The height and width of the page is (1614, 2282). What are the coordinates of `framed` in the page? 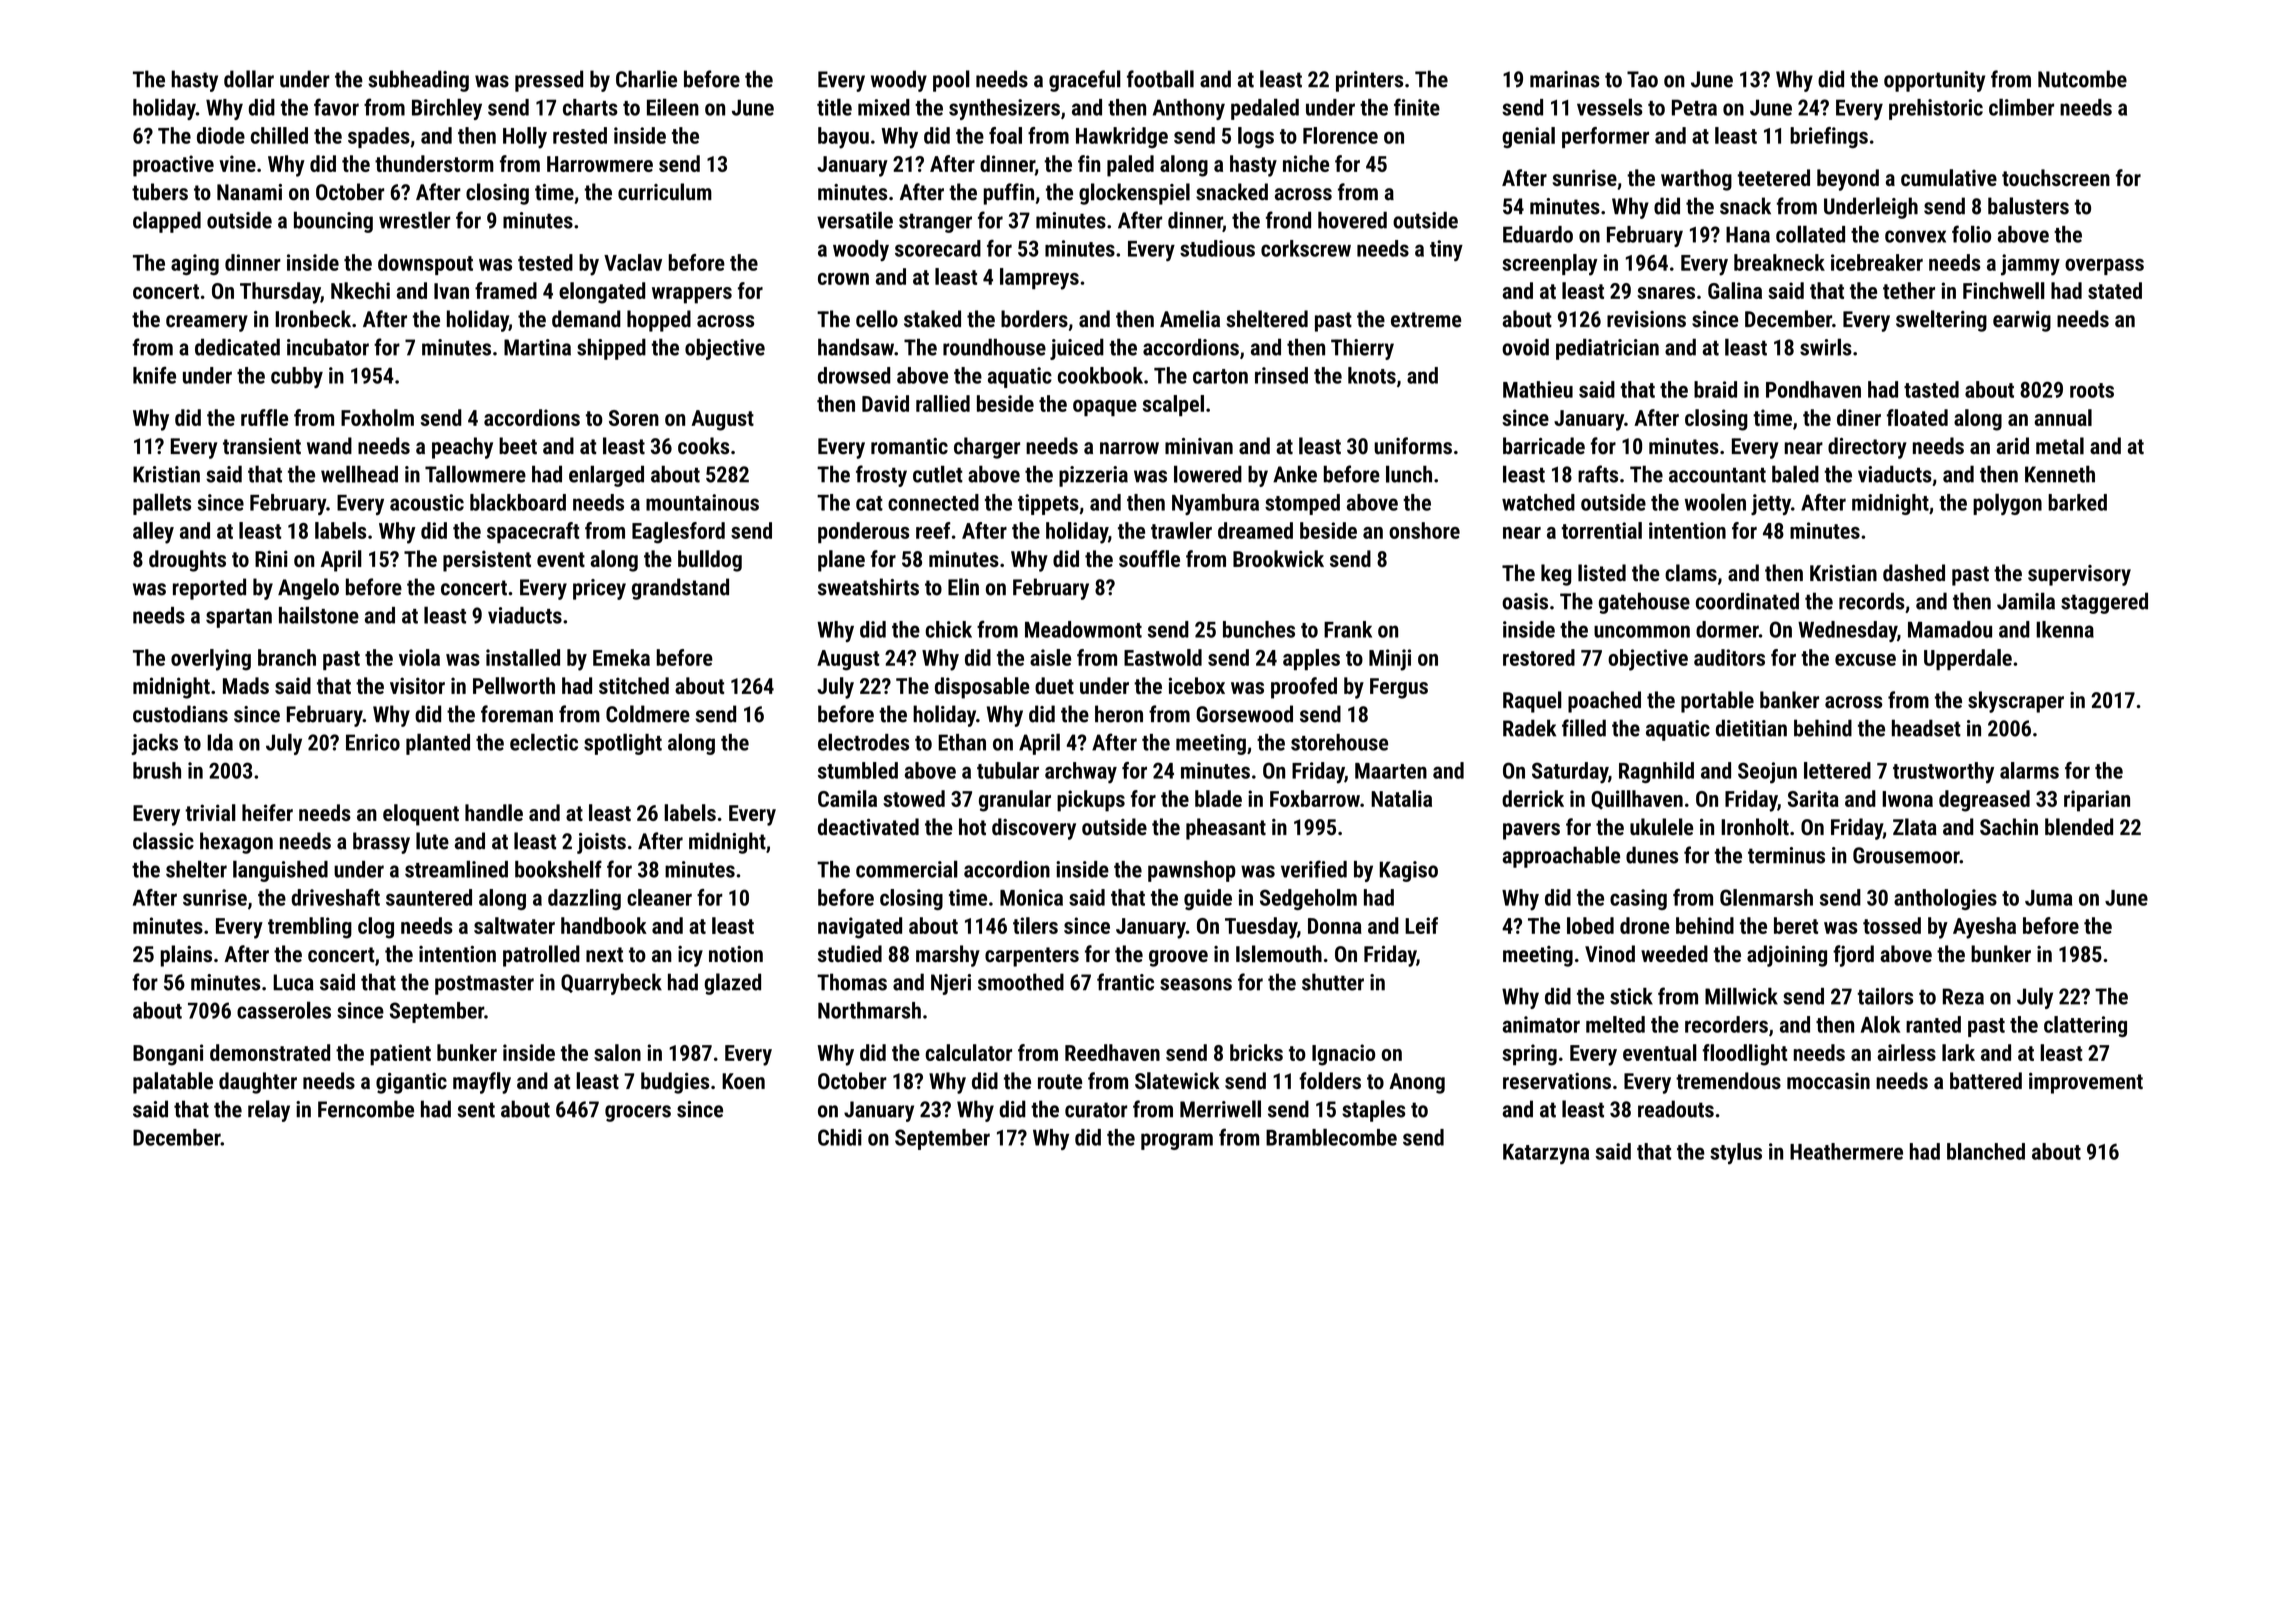 It's located at (506, 290).
